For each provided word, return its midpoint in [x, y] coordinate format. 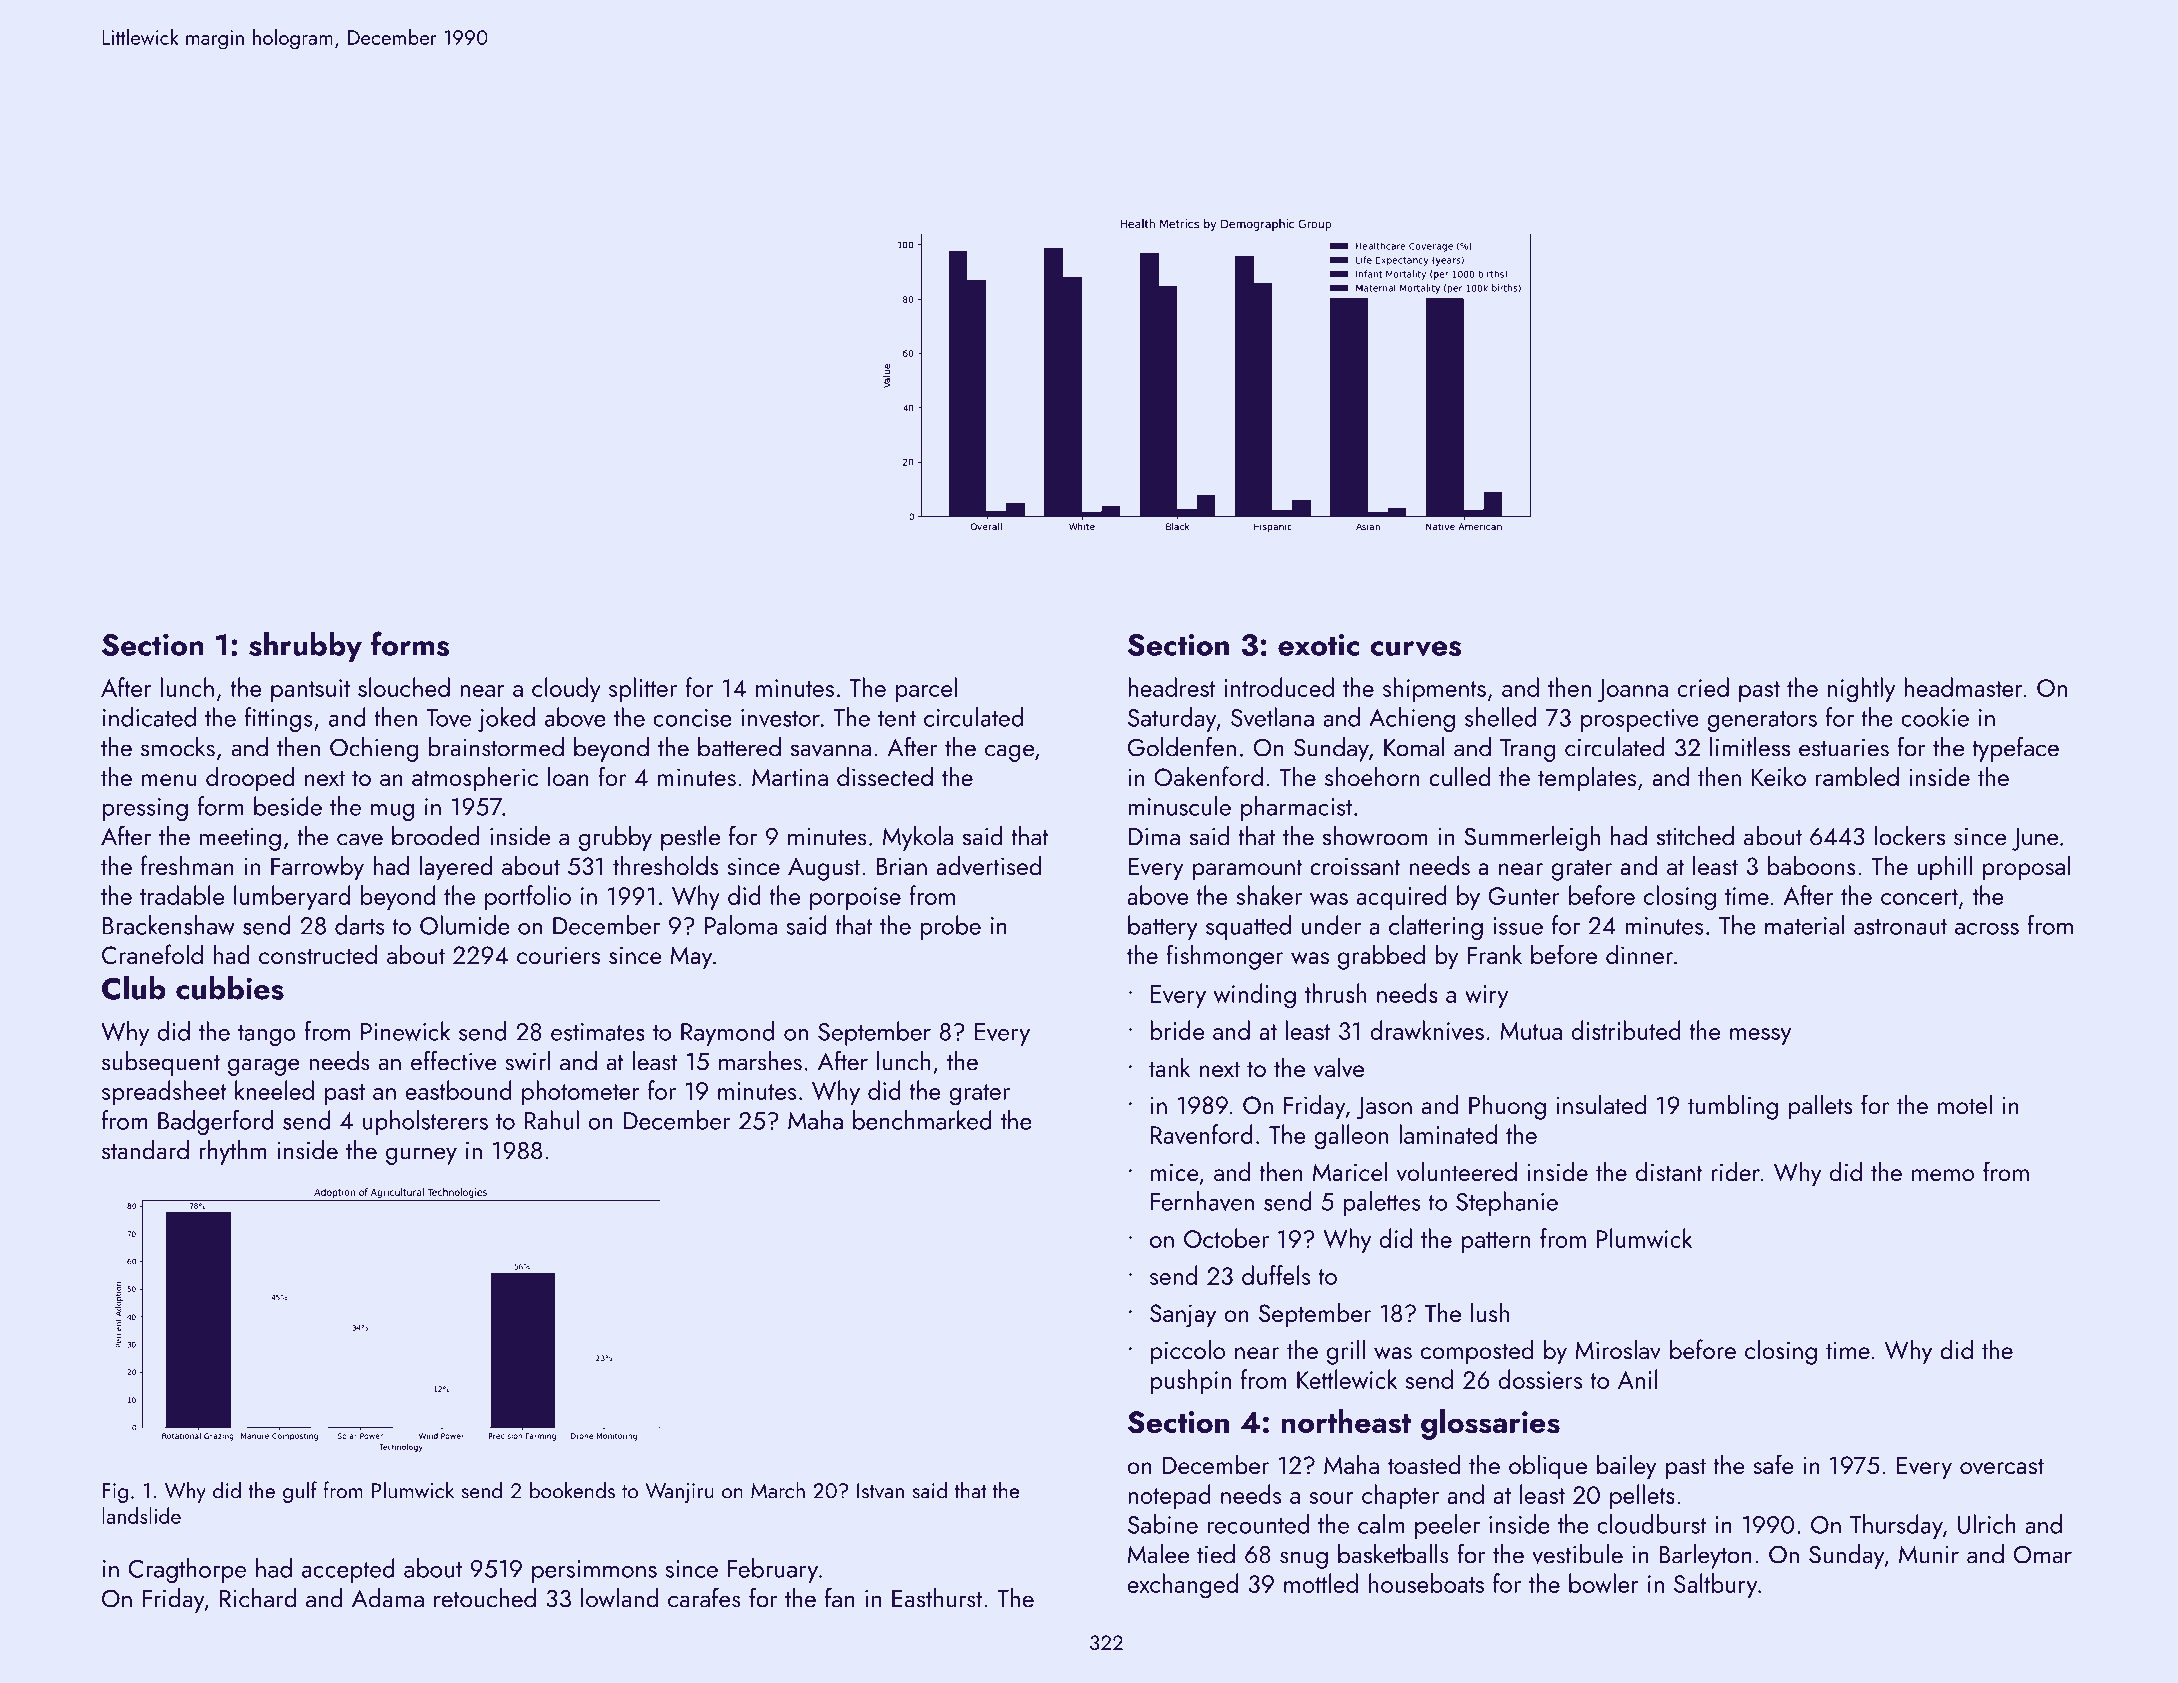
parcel [926, 689]
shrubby [305, 647]
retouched [485, 1598]
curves [1415, 649]
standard [145, 1150]
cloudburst [1652, 1524]
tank [1170, 1067]
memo [1943, 1175]
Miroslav [1618, 1349]
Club [134, 987]
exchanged [1182, 1586]
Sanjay [1183, 1316]
